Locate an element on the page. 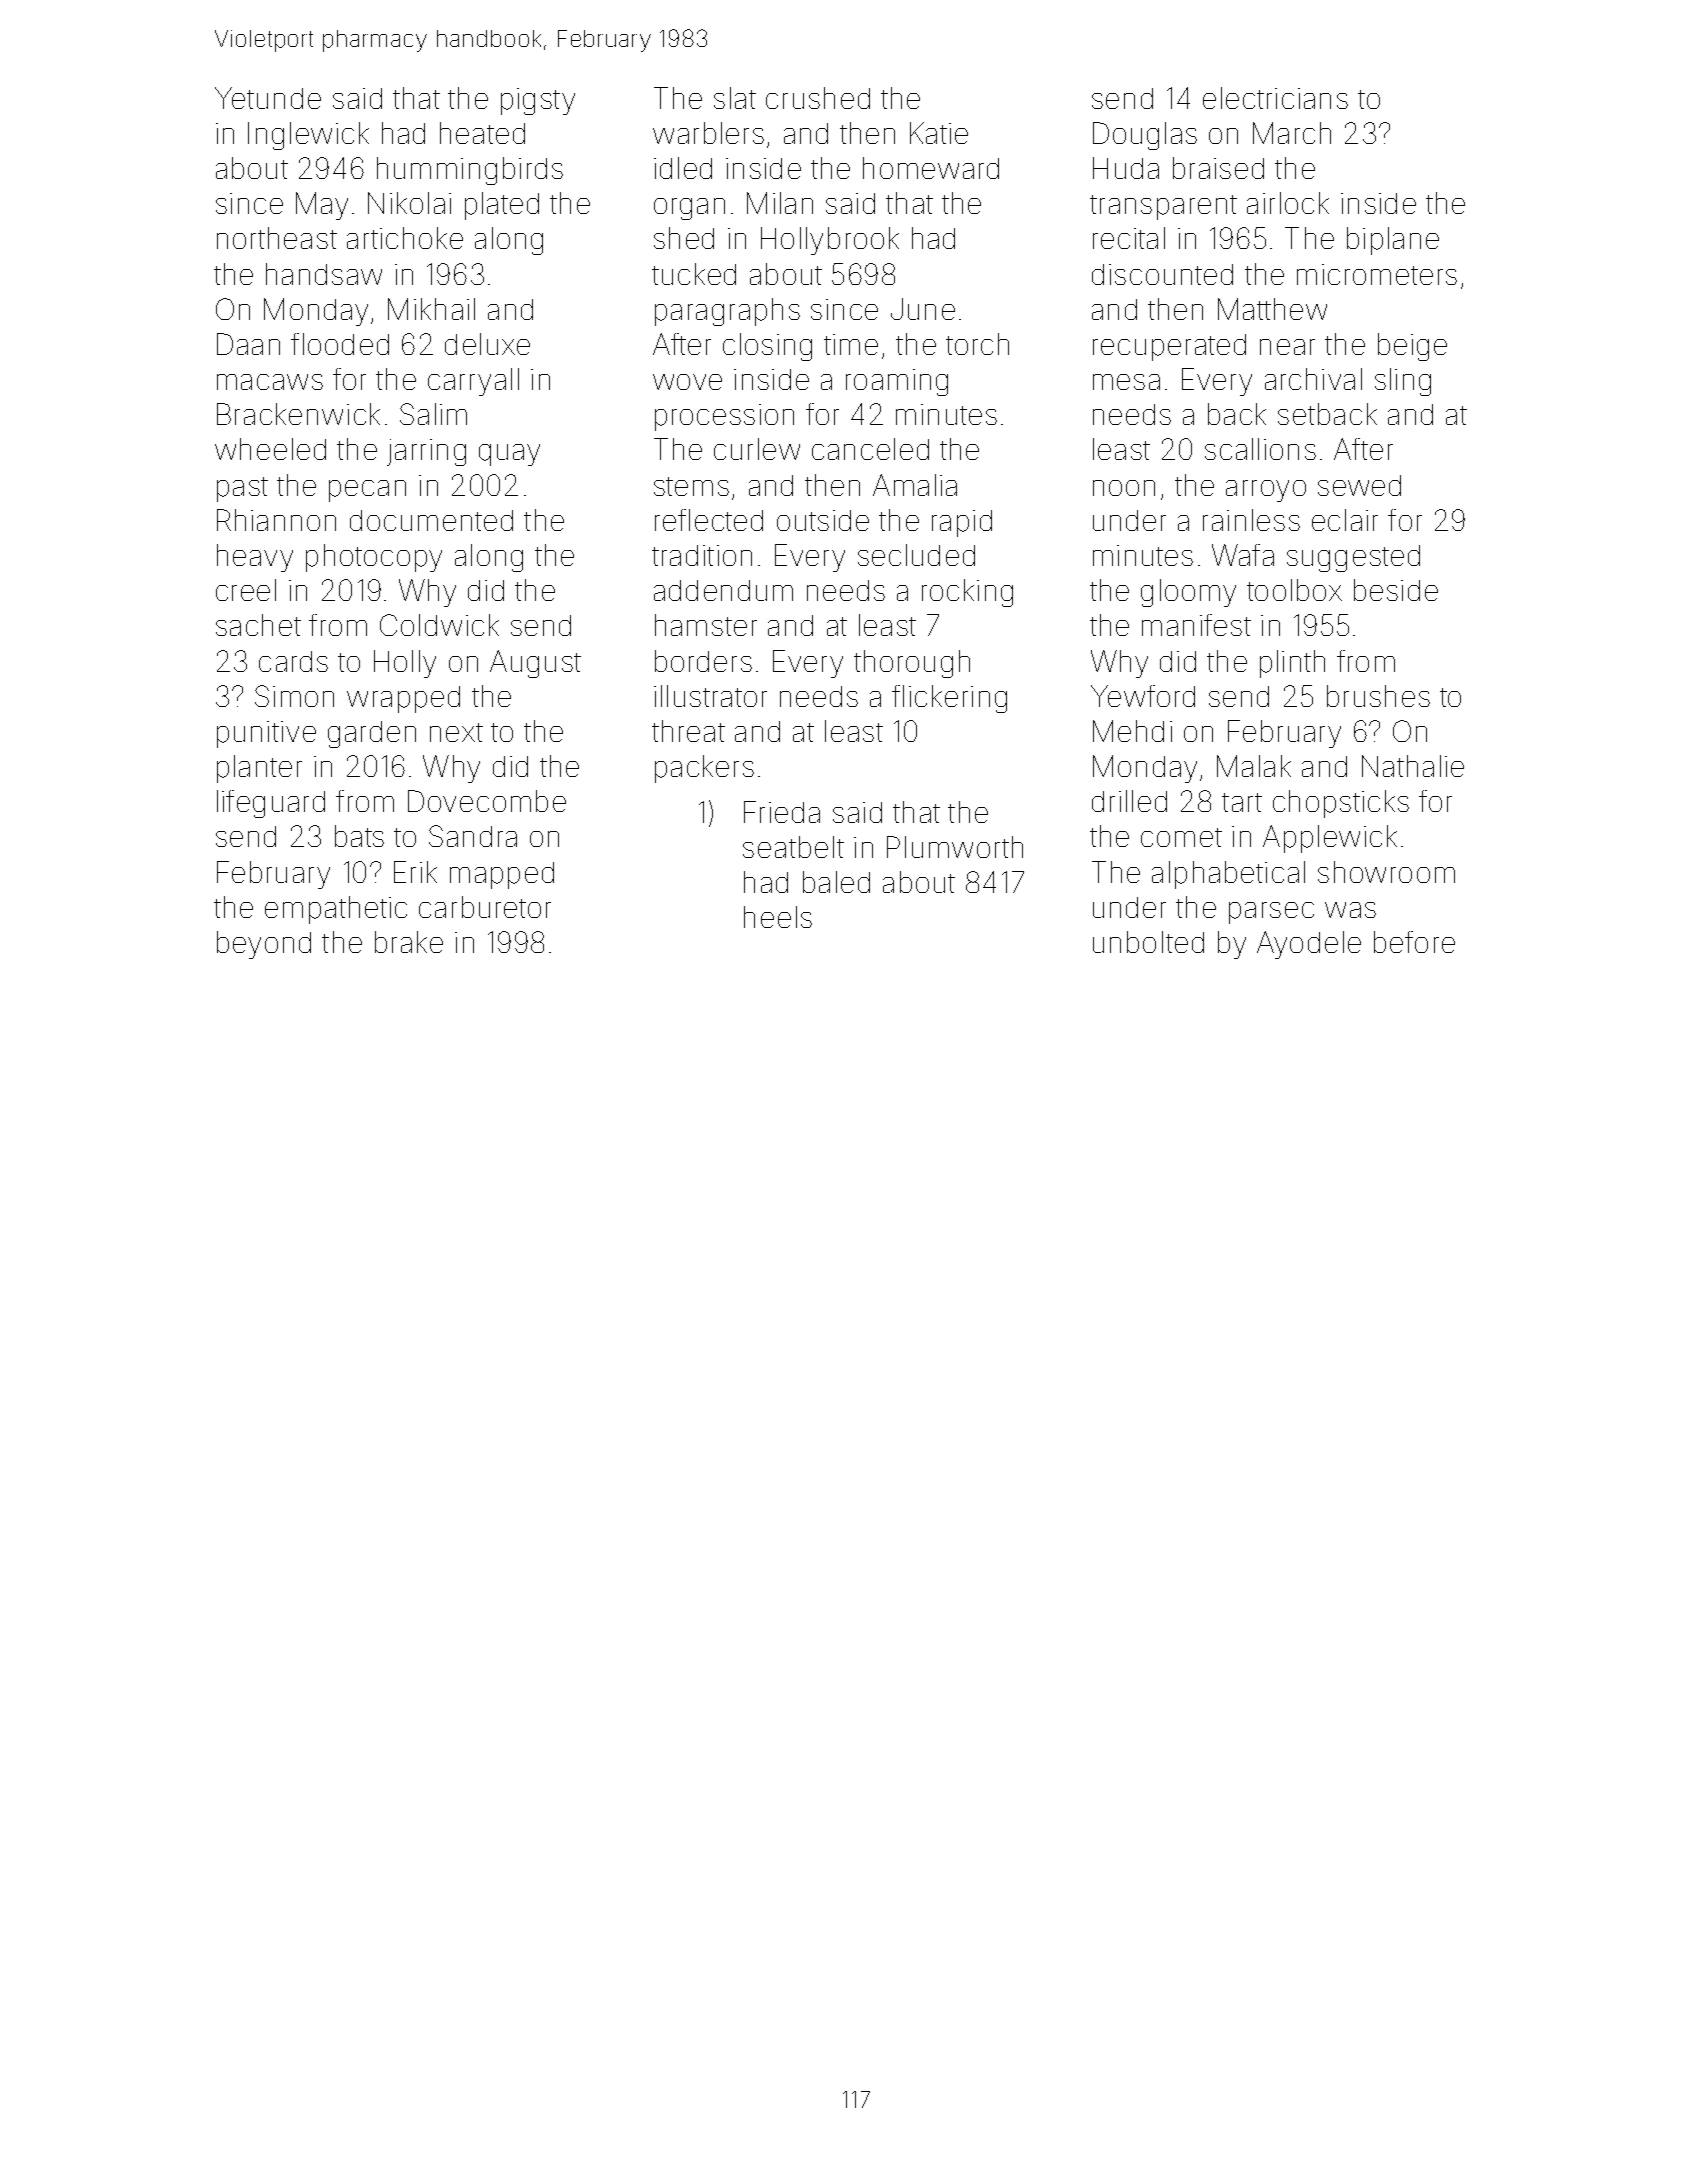 The height and width of the page is (2178, 1683). electricians is located at coordinates (1275, 98).
